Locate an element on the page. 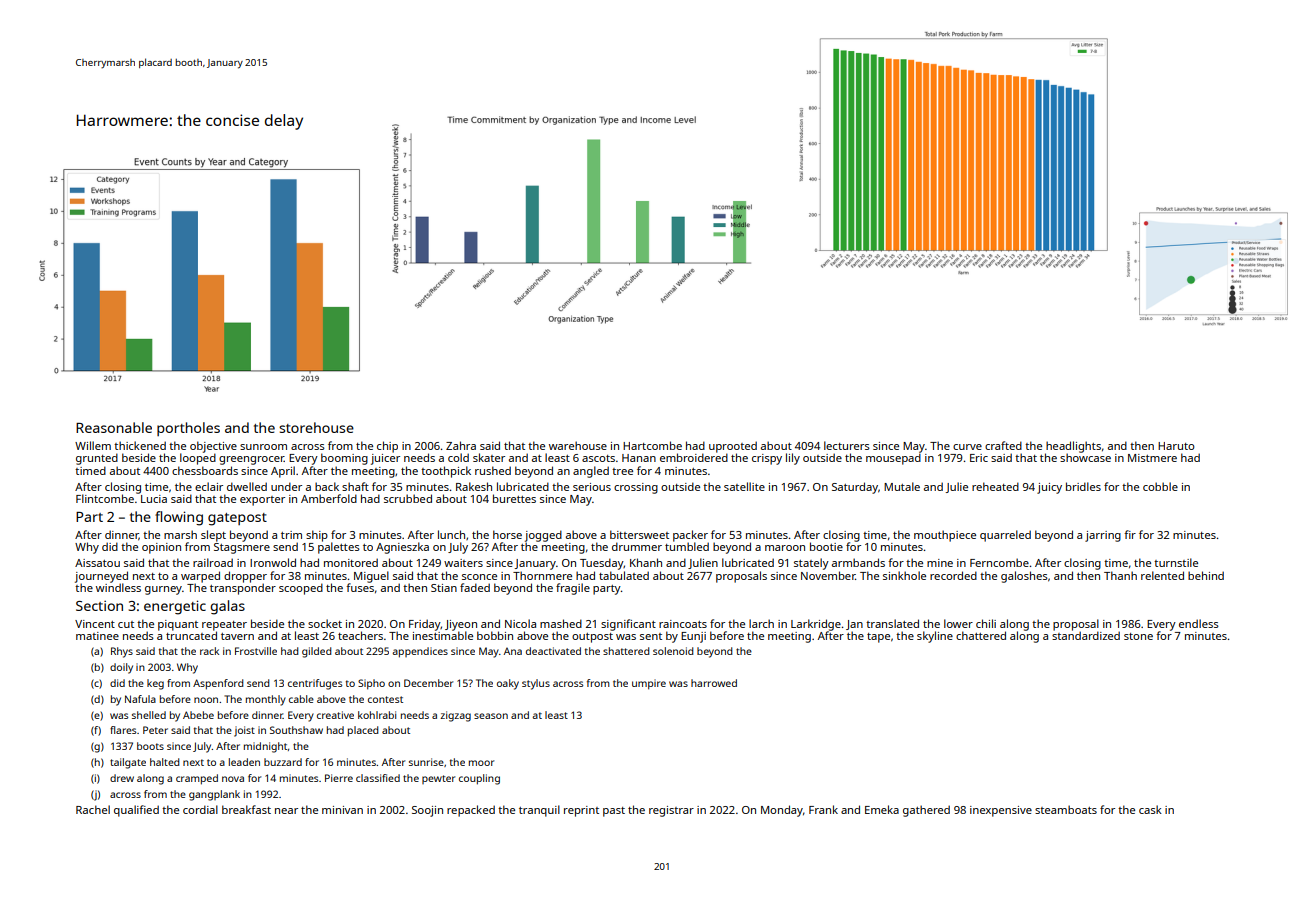 The width and height of the page is (1308, 924). reheated is located at coordinates (995, 486).
